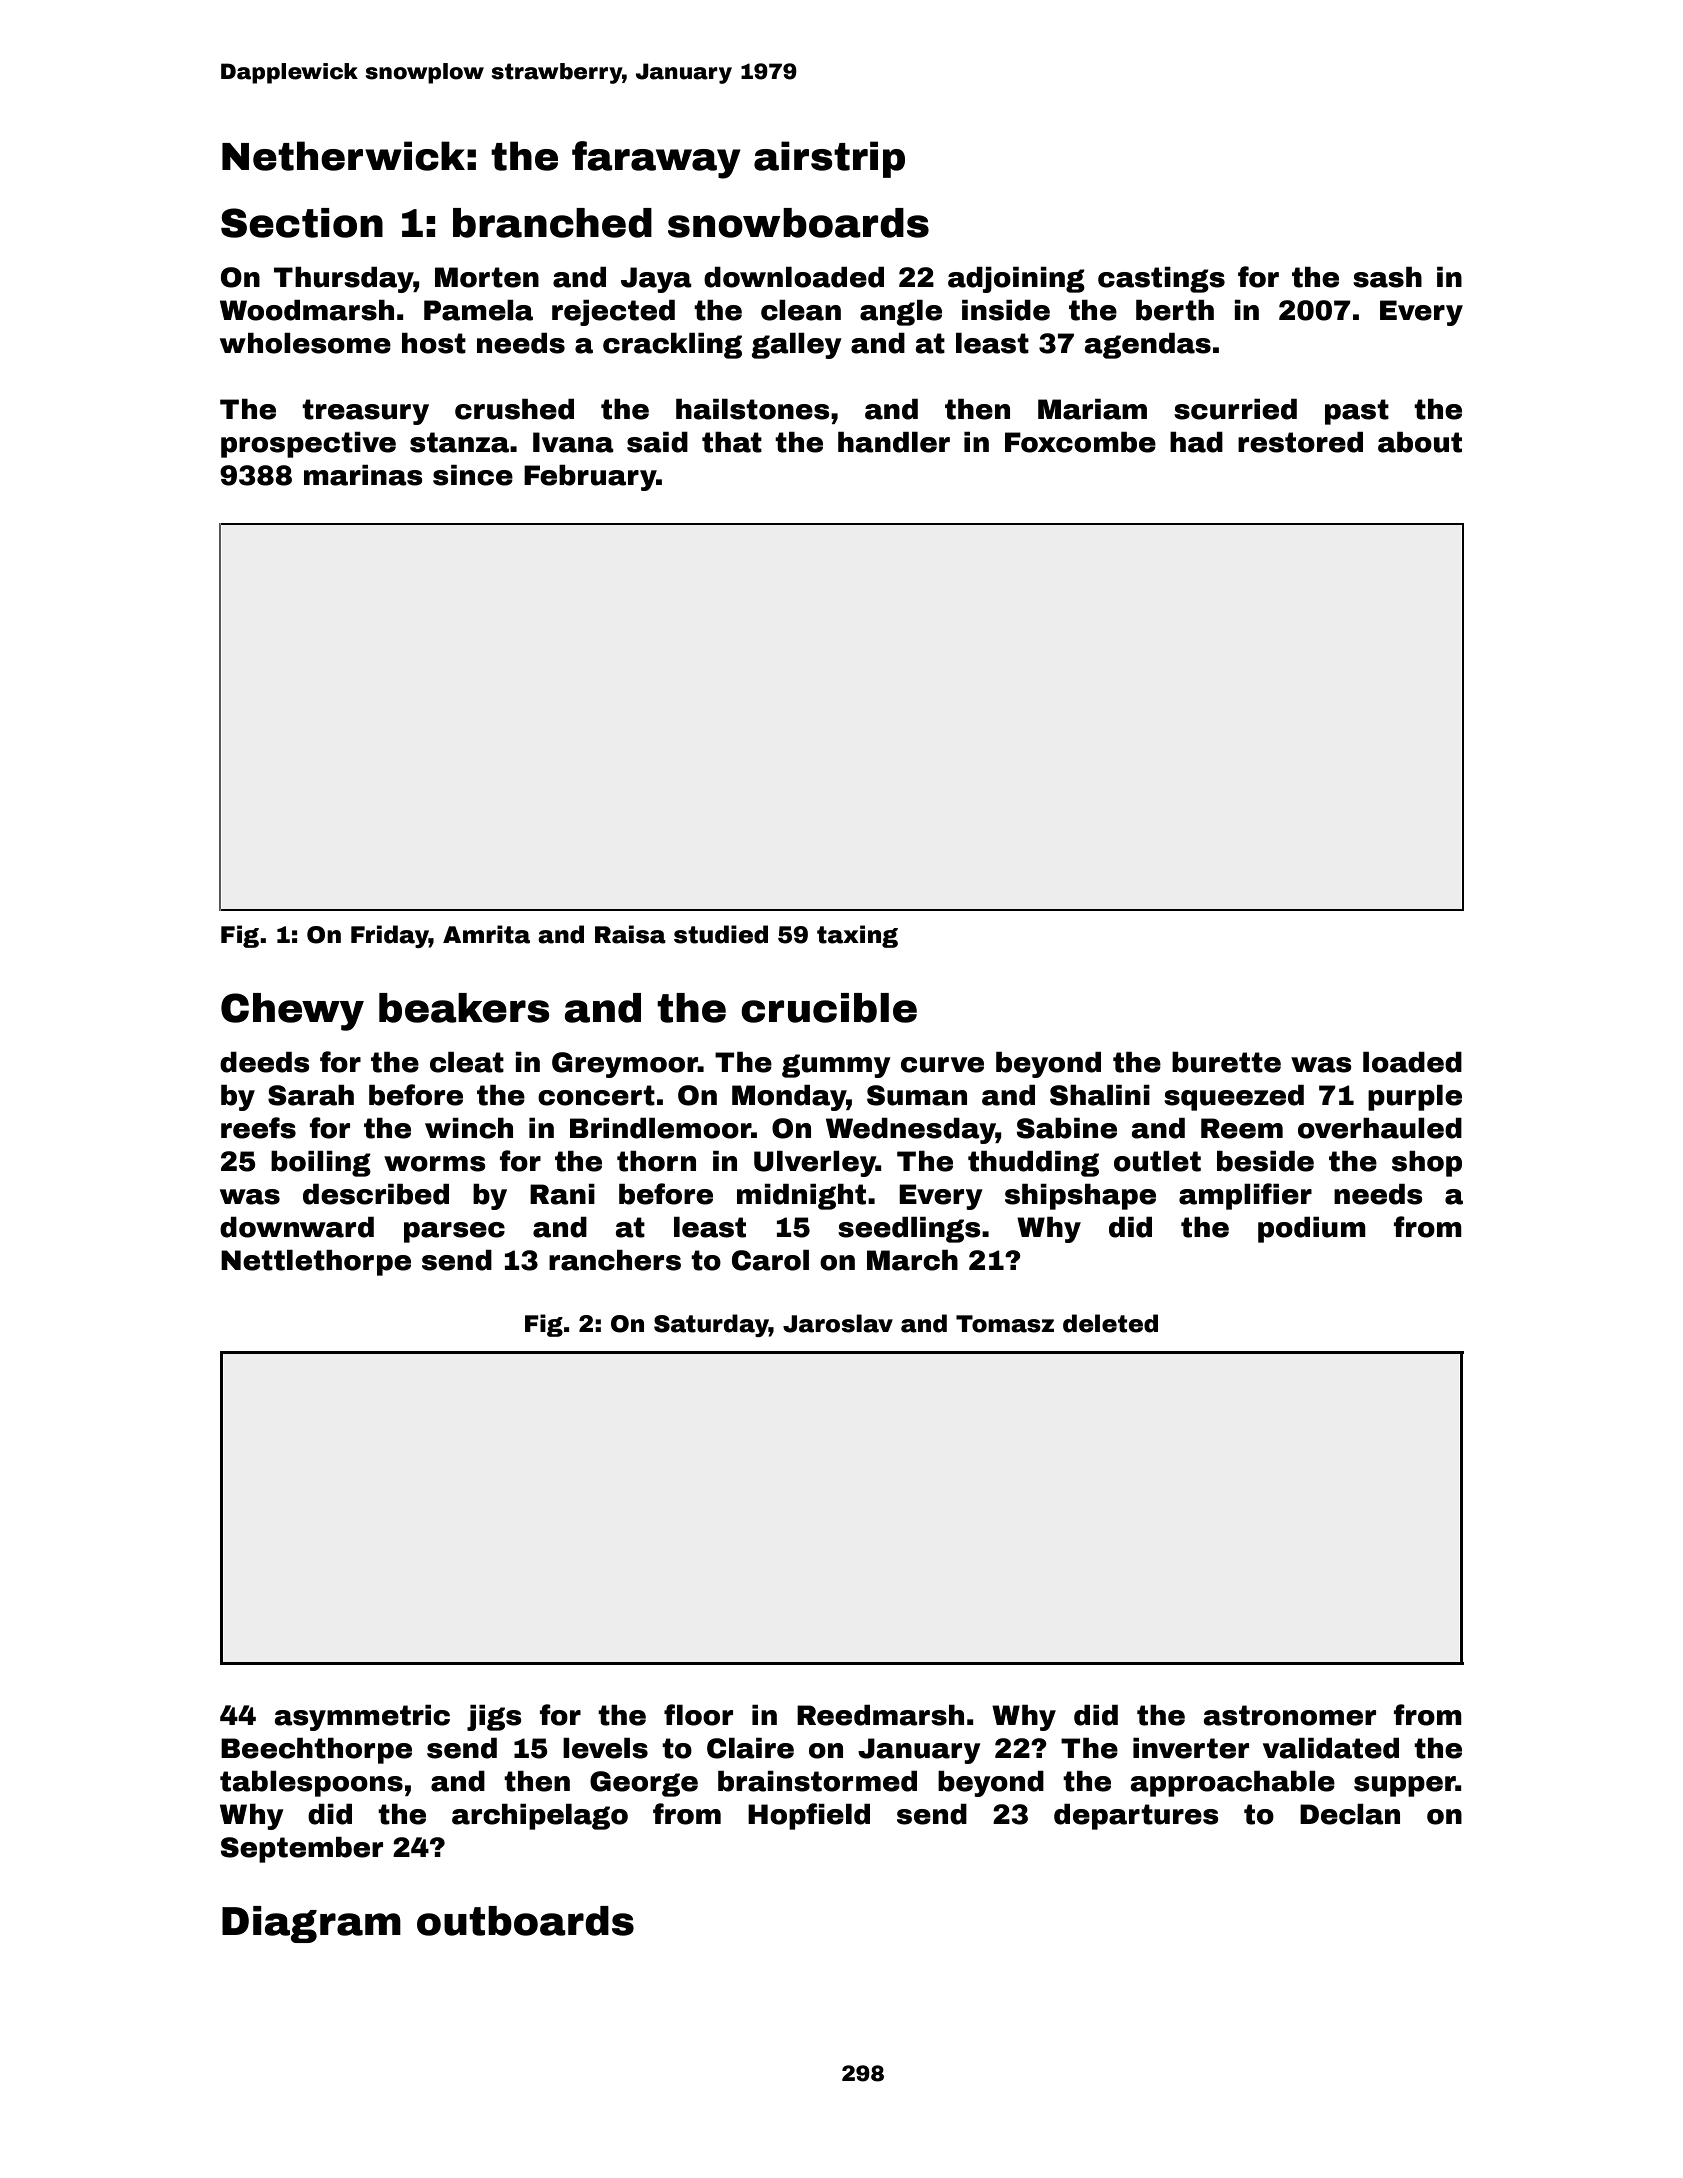 This screenshot has width=1683, height=2178. Describe the element at coordinates (1226, 1062) in the screenshot. I see `burette` at that location.
